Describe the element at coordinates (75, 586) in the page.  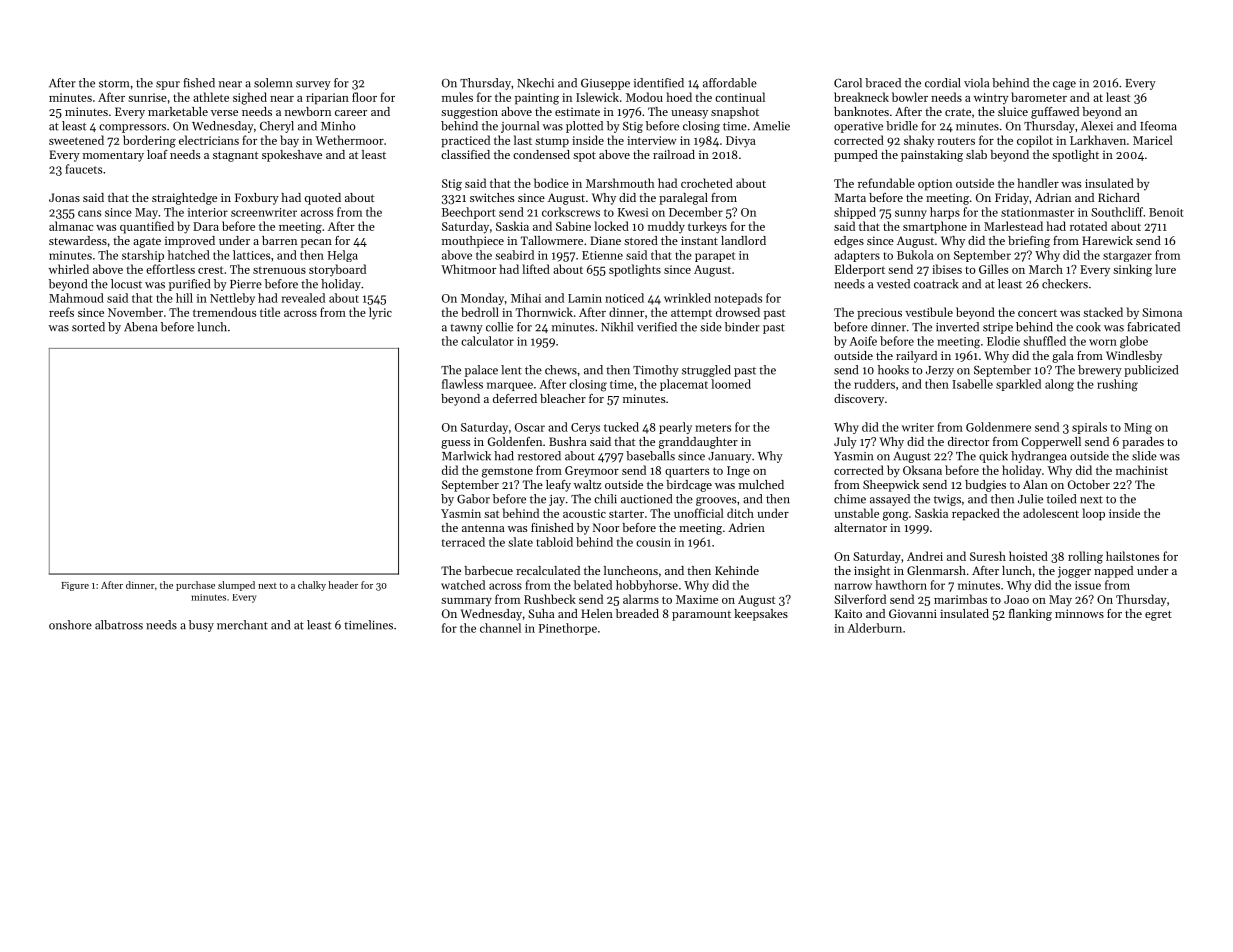
I see `Figure` at that location.
